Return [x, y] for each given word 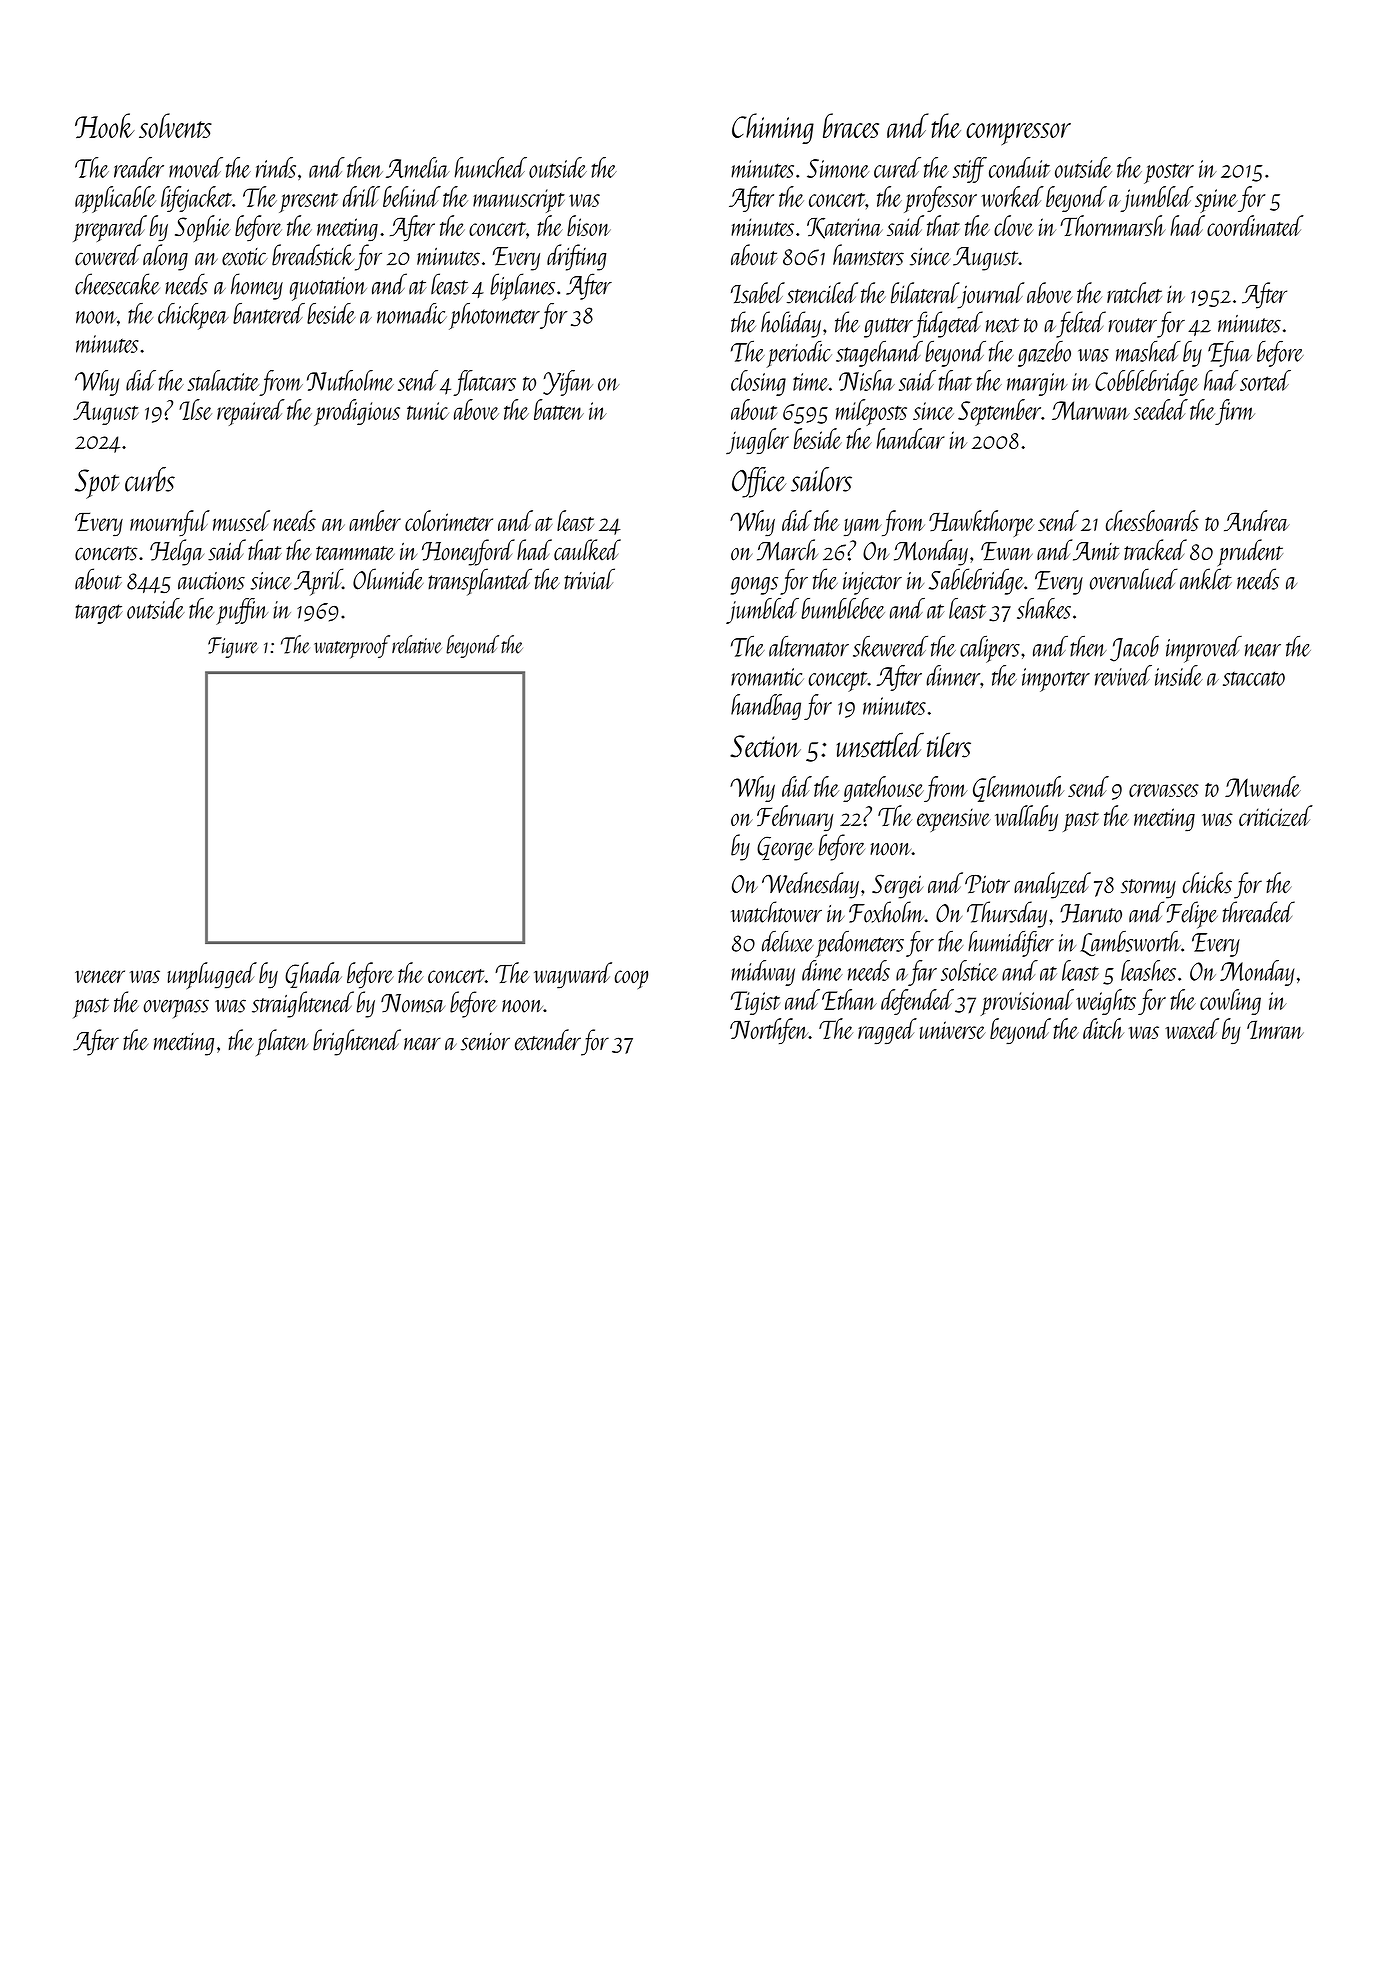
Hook [105, 125]
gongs [754, 586]
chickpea [193, 316]
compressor [1018, 134]
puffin [242, 611]
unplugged [212, 975]
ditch [1103, 1028]
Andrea [1257, 521]
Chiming [773, 128]
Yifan [568, 383]
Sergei [897, 886]
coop [631, 979]
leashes [1148, 970]
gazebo [1044, 354]
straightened [303, 1004]
